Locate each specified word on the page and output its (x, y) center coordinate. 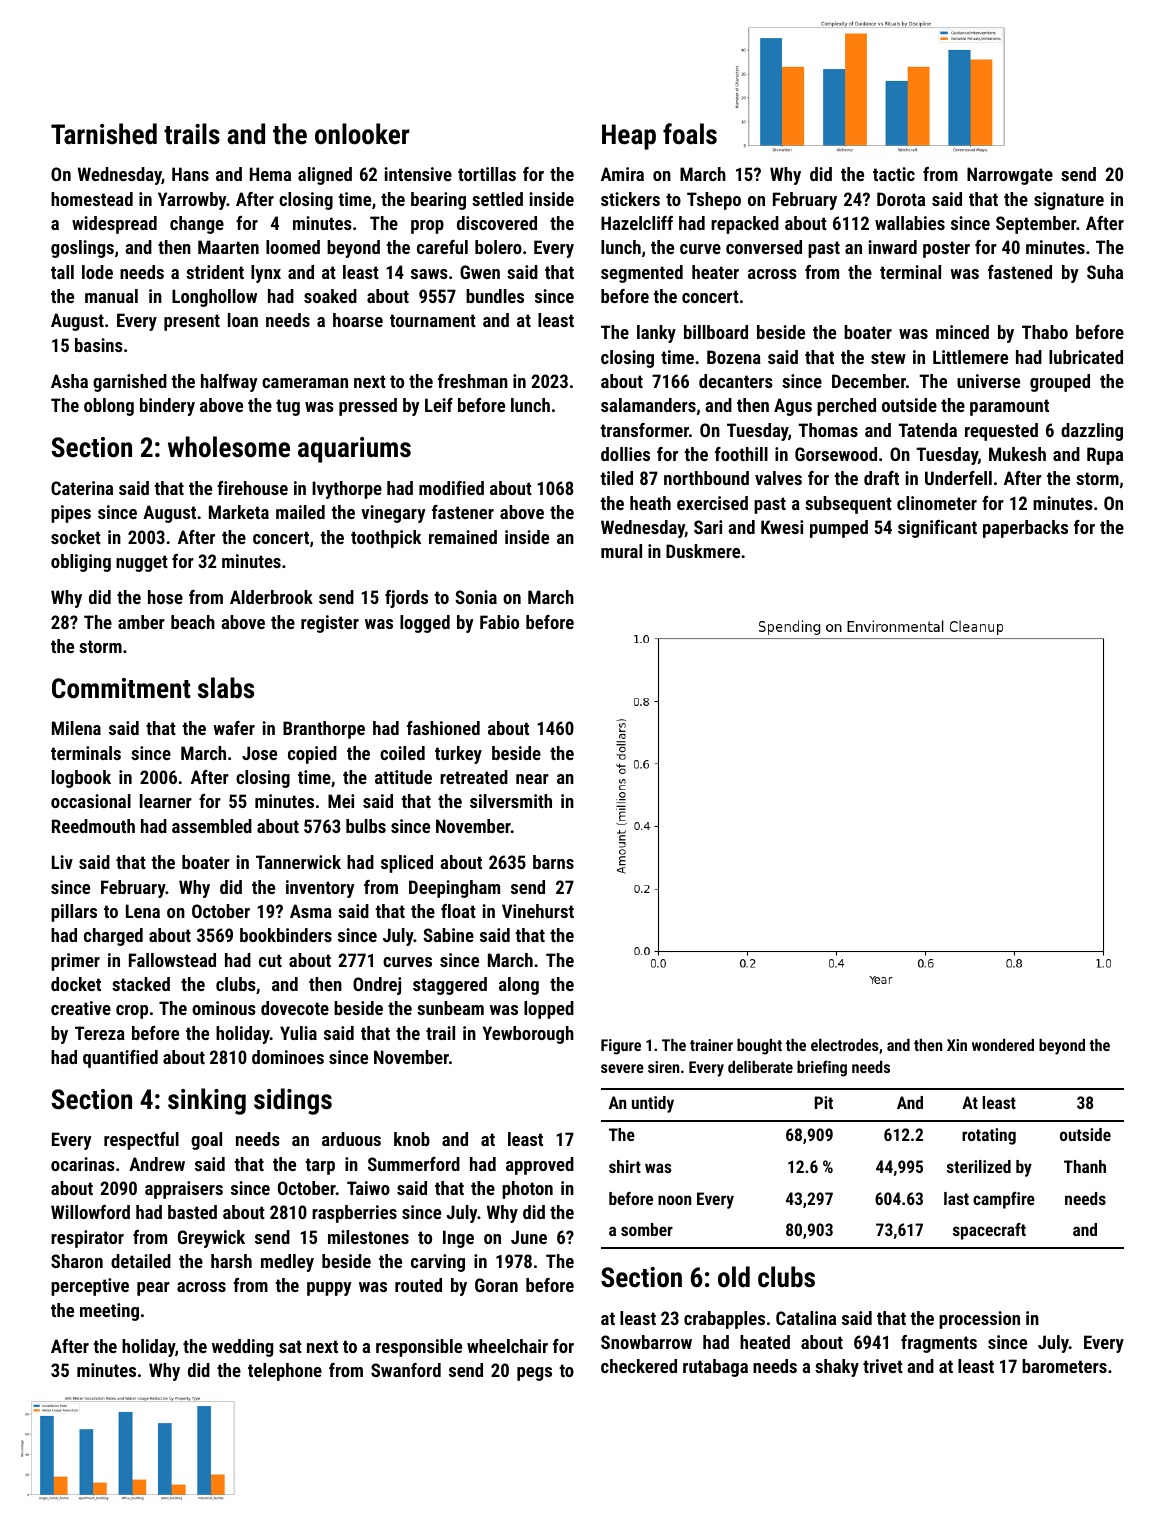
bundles (495, 296)
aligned (325, 176)
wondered (1003, 1045)
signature (1069, 201)
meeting (109, 1312)
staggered (450, 986)
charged (113, 937)
